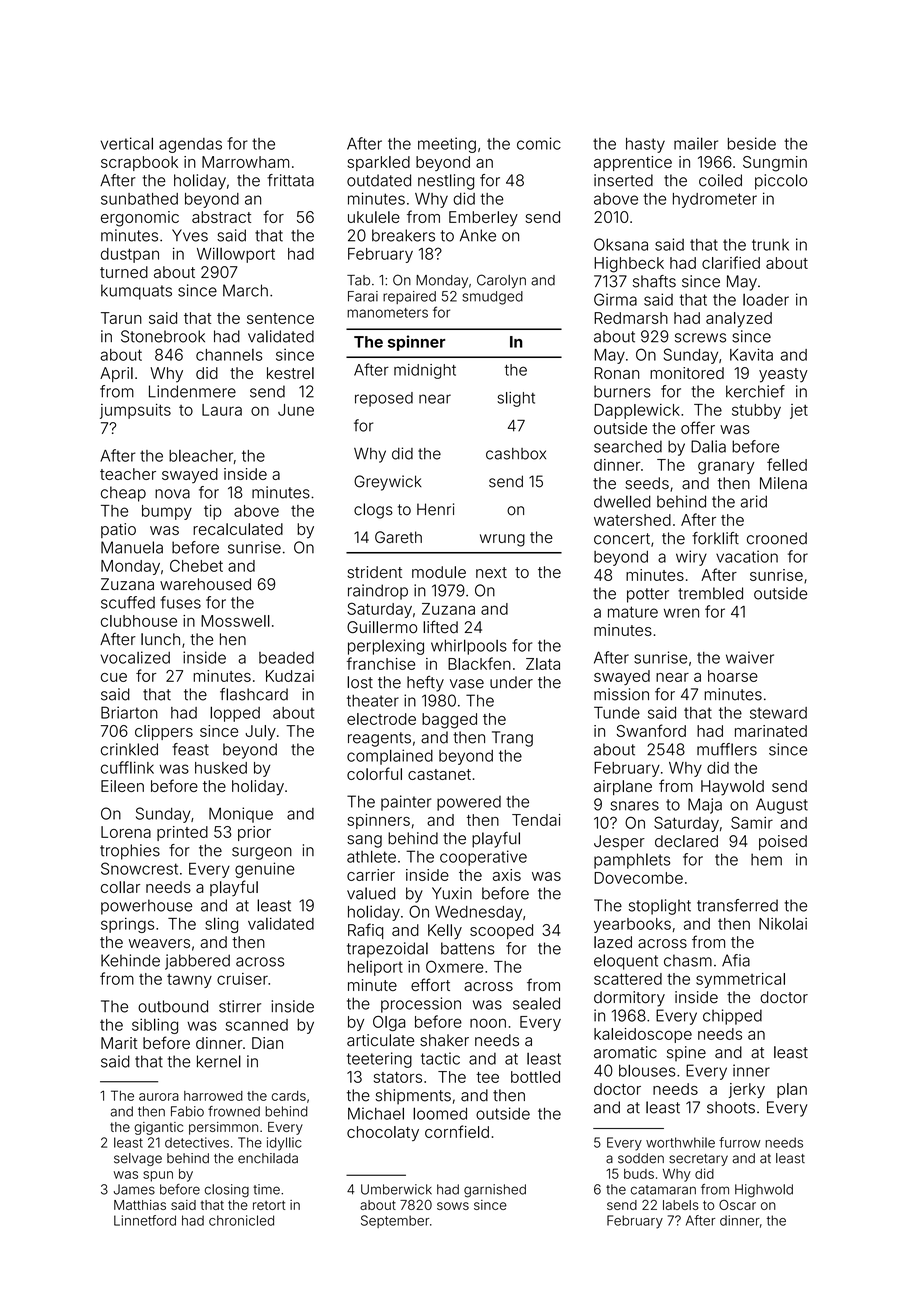 The image size is (908, 1316). What do you see at coordinates (621, 694) in the document?
I see `mission` at bounding box center [621, 694].
